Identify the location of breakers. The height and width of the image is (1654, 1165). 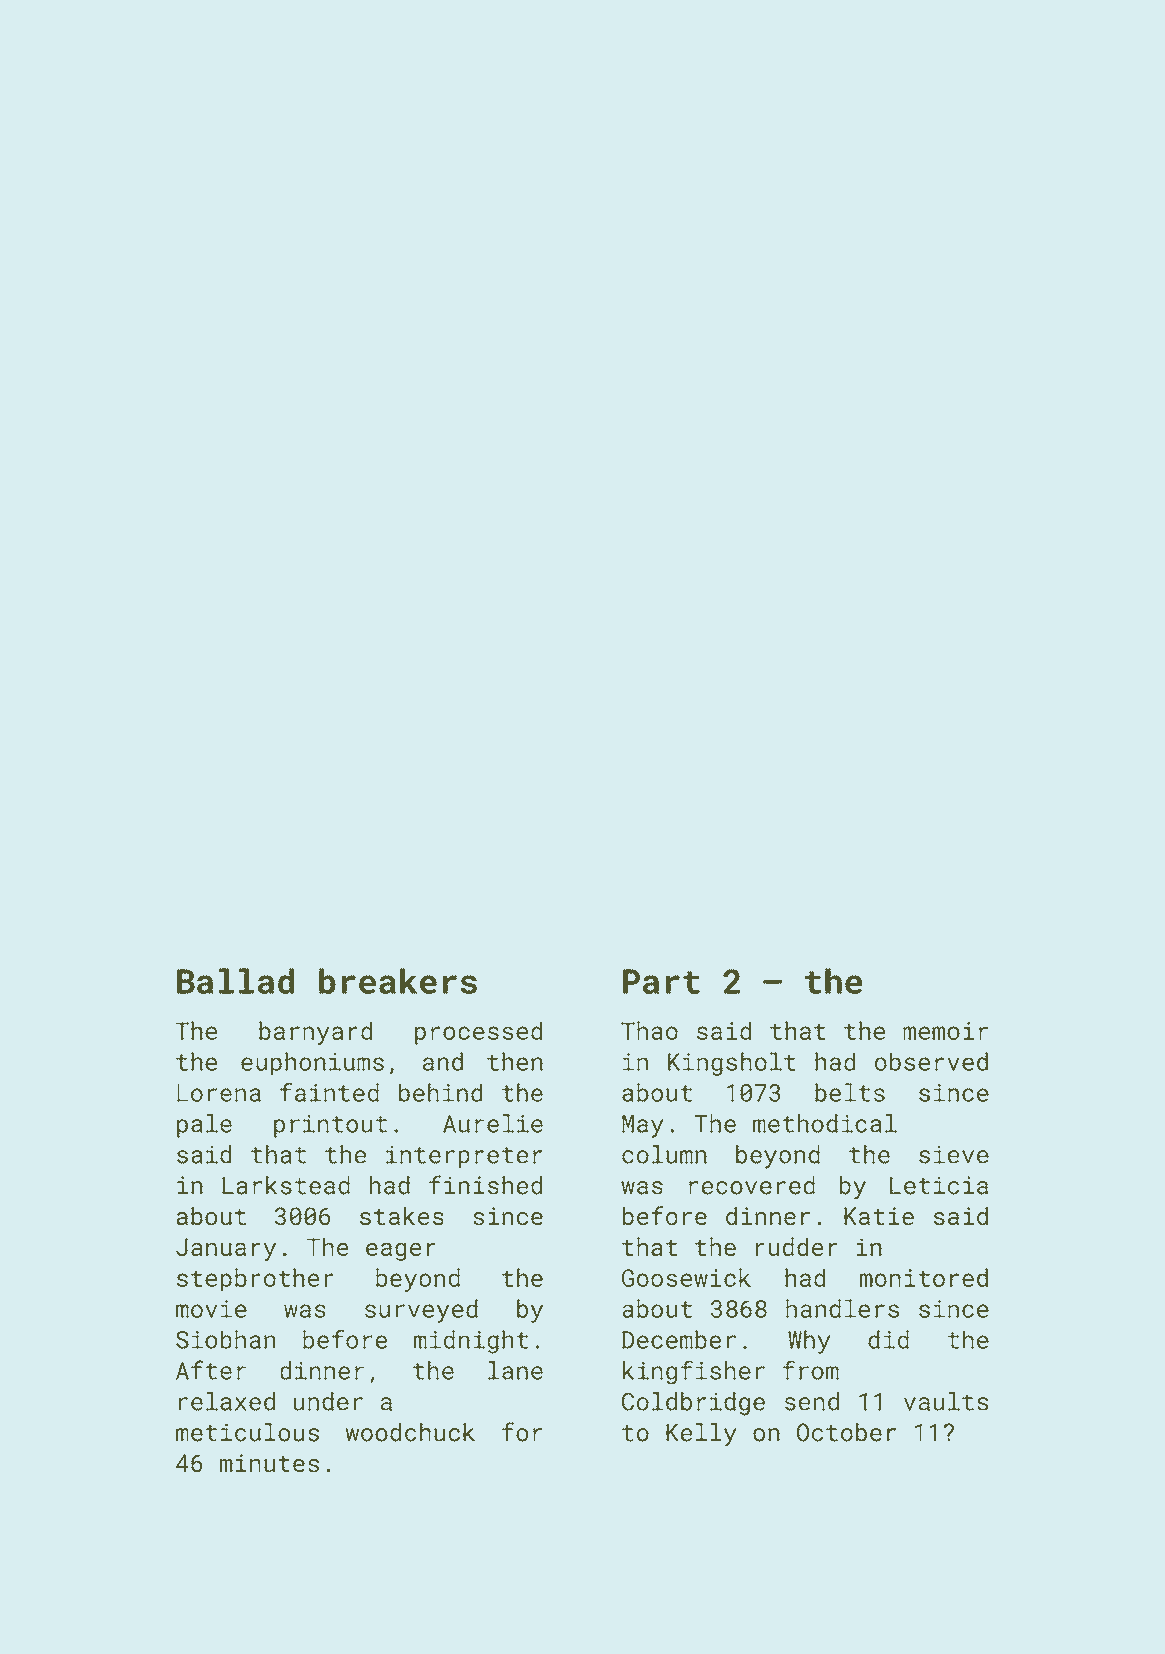
(398, 981).
